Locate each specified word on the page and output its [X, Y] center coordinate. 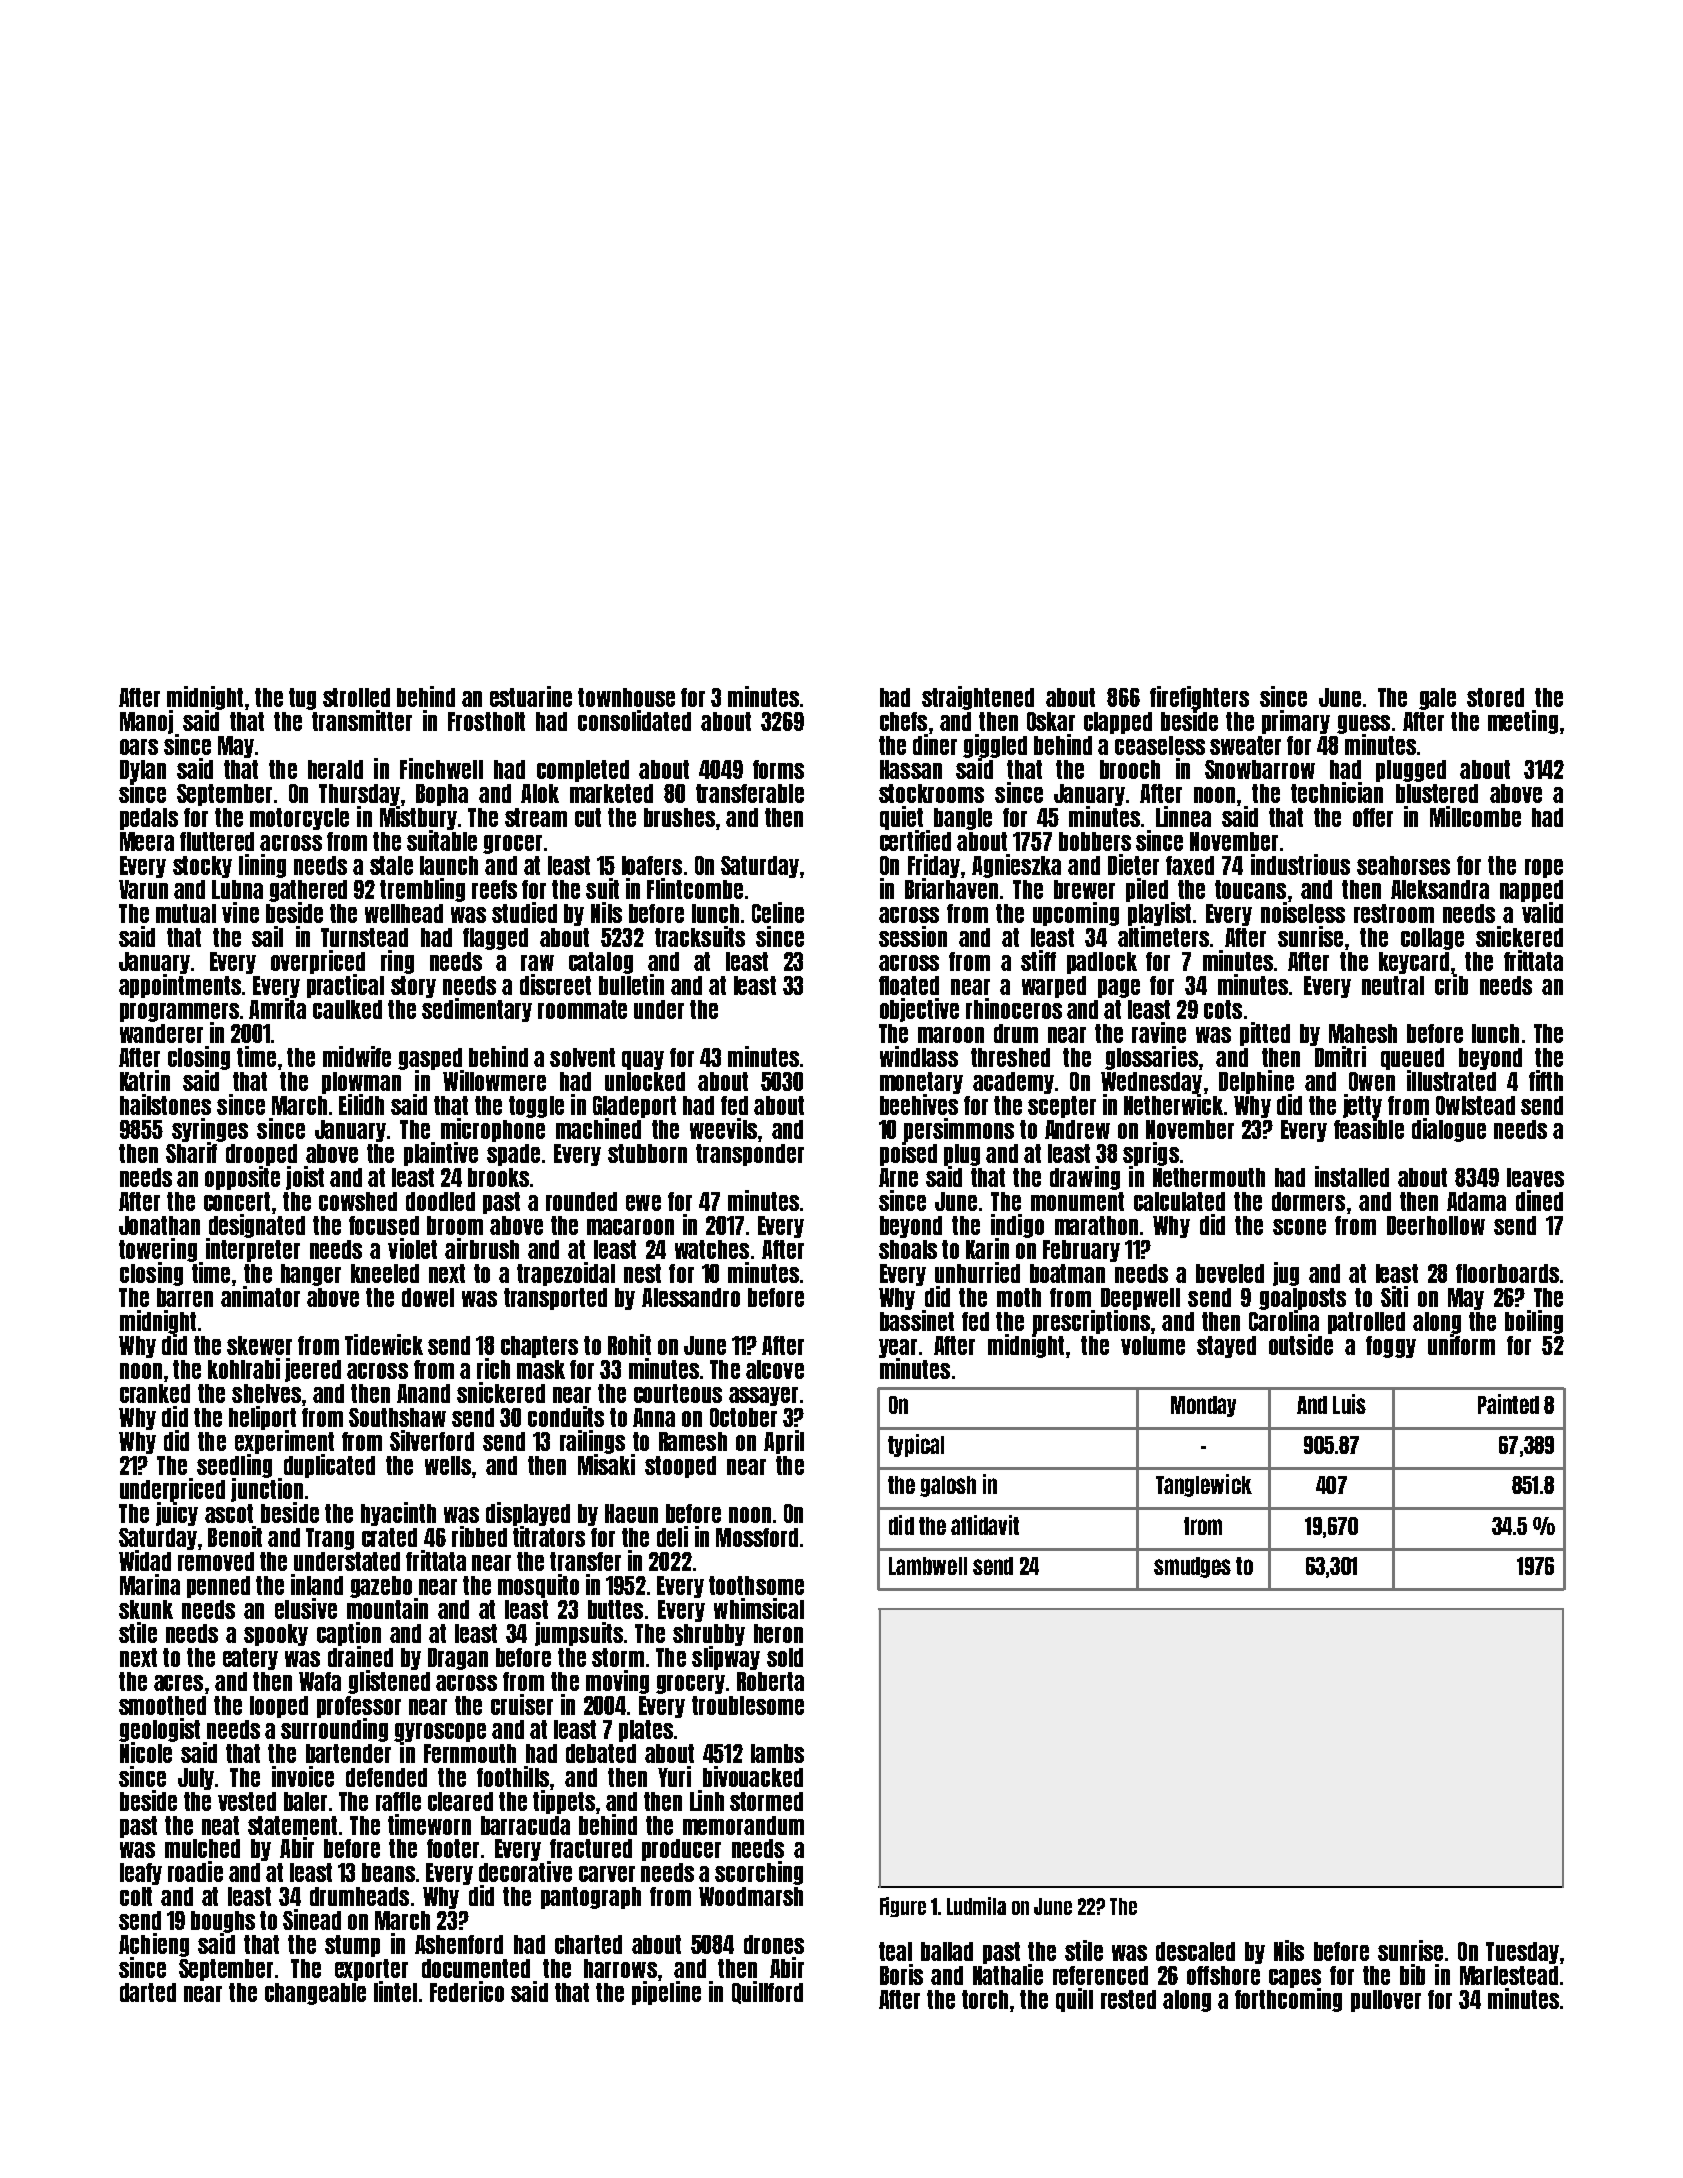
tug [302, 699]
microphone [493, 1130]
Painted [1508, 1404]
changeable [315, 1994]
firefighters [1199, 698]
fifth [1546, 1080]
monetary [921, 1083]
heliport [262, 1418]
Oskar [1051, 721]
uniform [1461, 1344]
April [784, 1442]
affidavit [985, 1525]
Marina [150, 1584]
